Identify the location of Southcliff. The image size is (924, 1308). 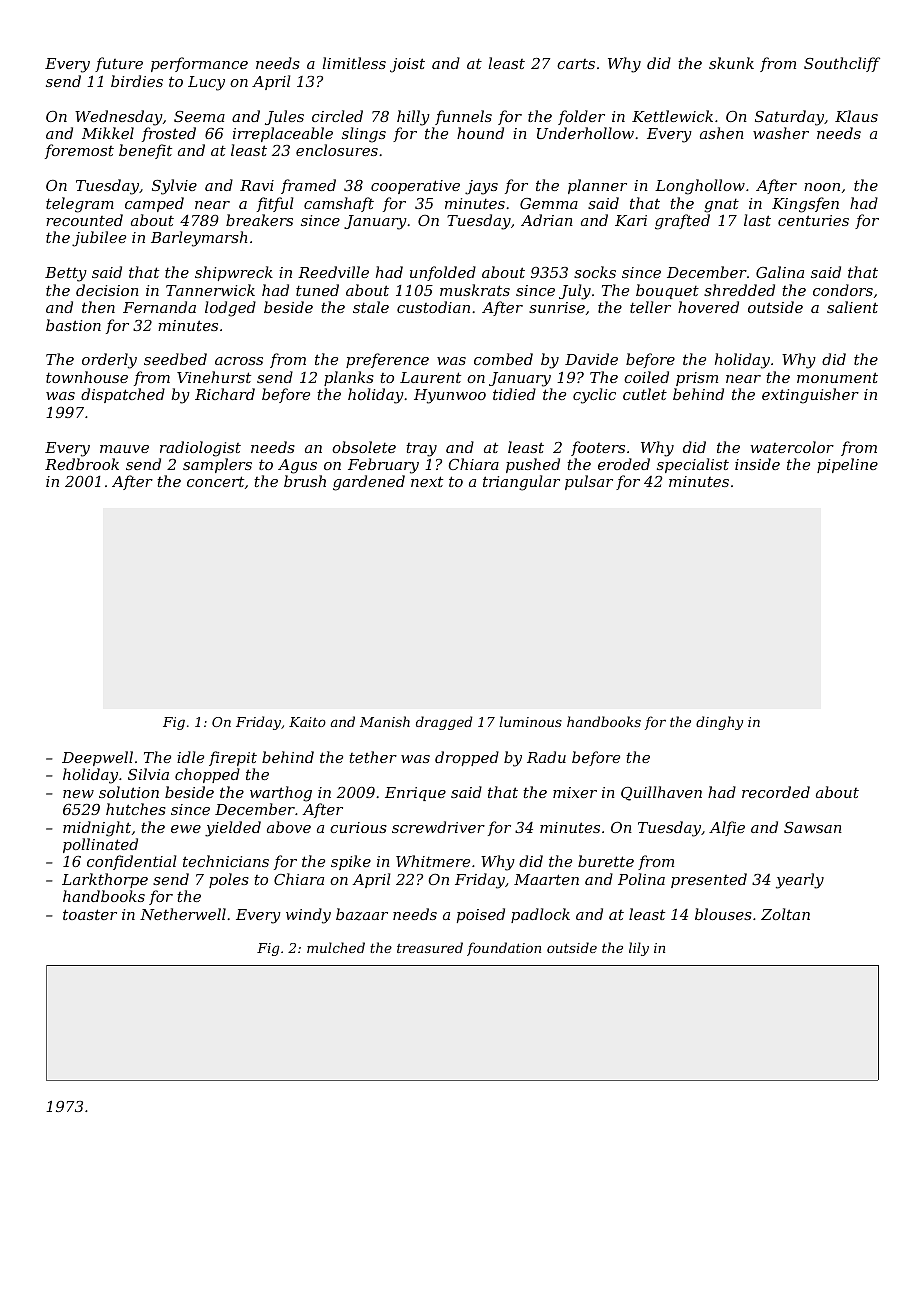
(842, 64).
